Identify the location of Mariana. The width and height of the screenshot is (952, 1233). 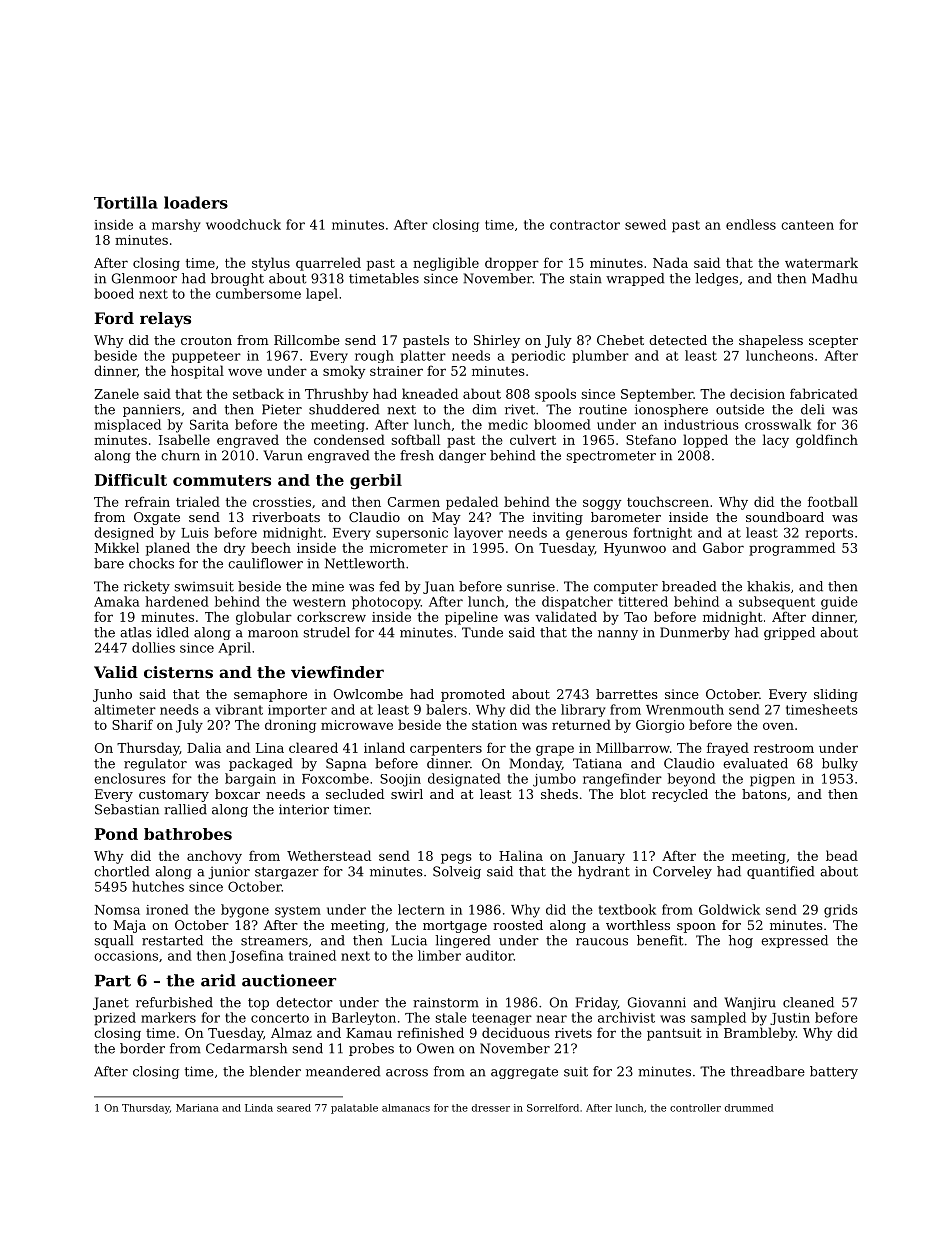
(197, 1108).
